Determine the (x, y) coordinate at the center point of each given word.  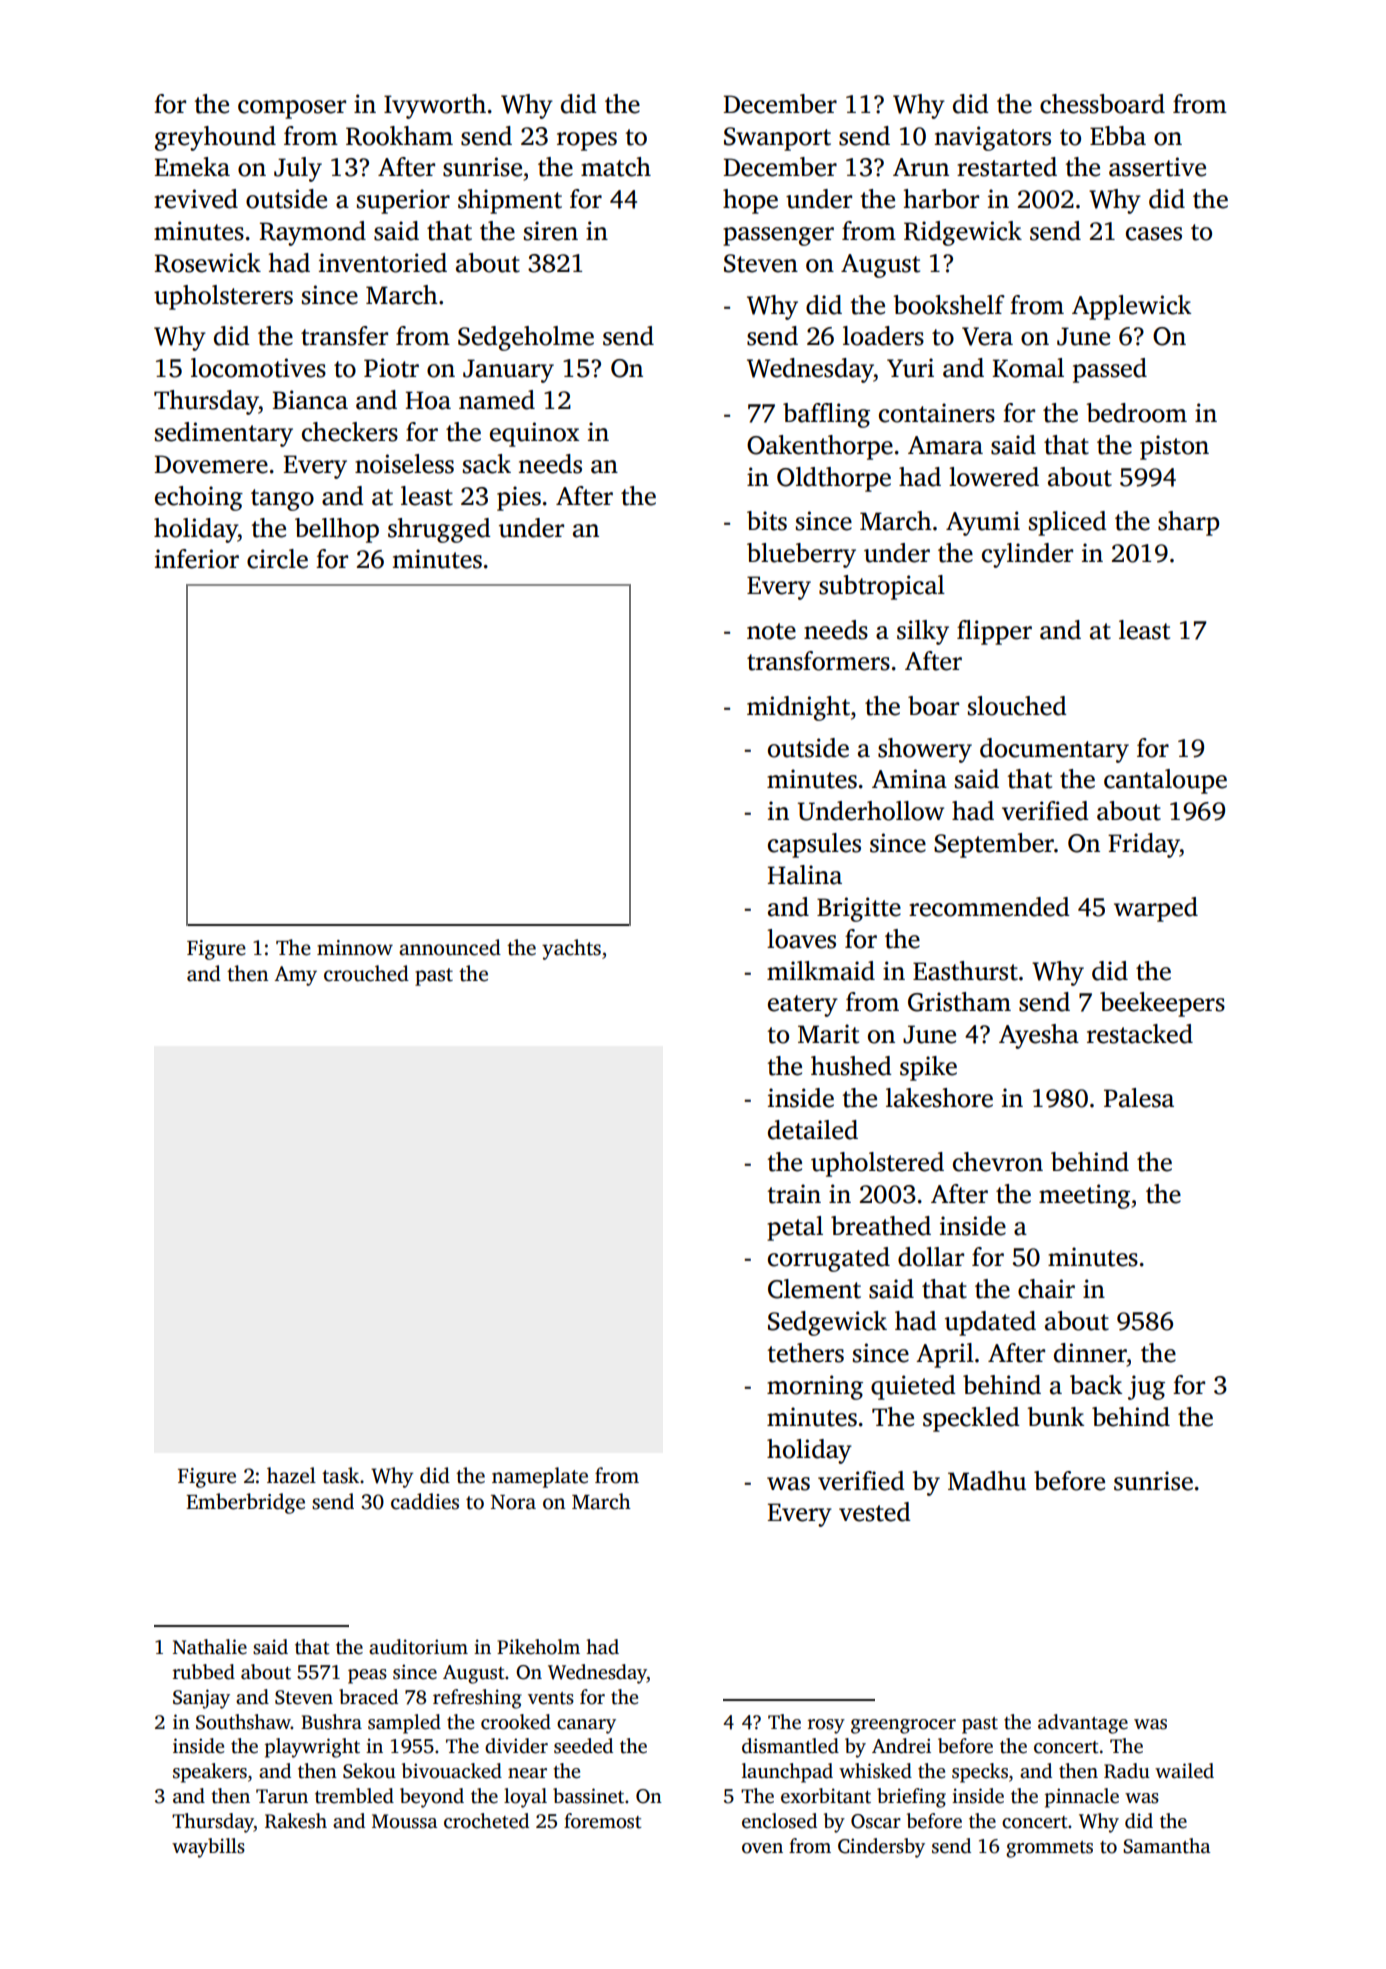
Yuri (910, 368)
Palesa (1139, 1098)
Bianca (310, 400)
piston (1174, 447)
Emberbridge (245, 1503)
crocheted (486, 1821)
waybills (208, 1848)
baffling (826, 415)
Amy (295, 976)
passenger (778, 236)
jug (1146, 1387)
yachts (571, 949)
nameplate (540, 1477)
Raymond (312, 233)
